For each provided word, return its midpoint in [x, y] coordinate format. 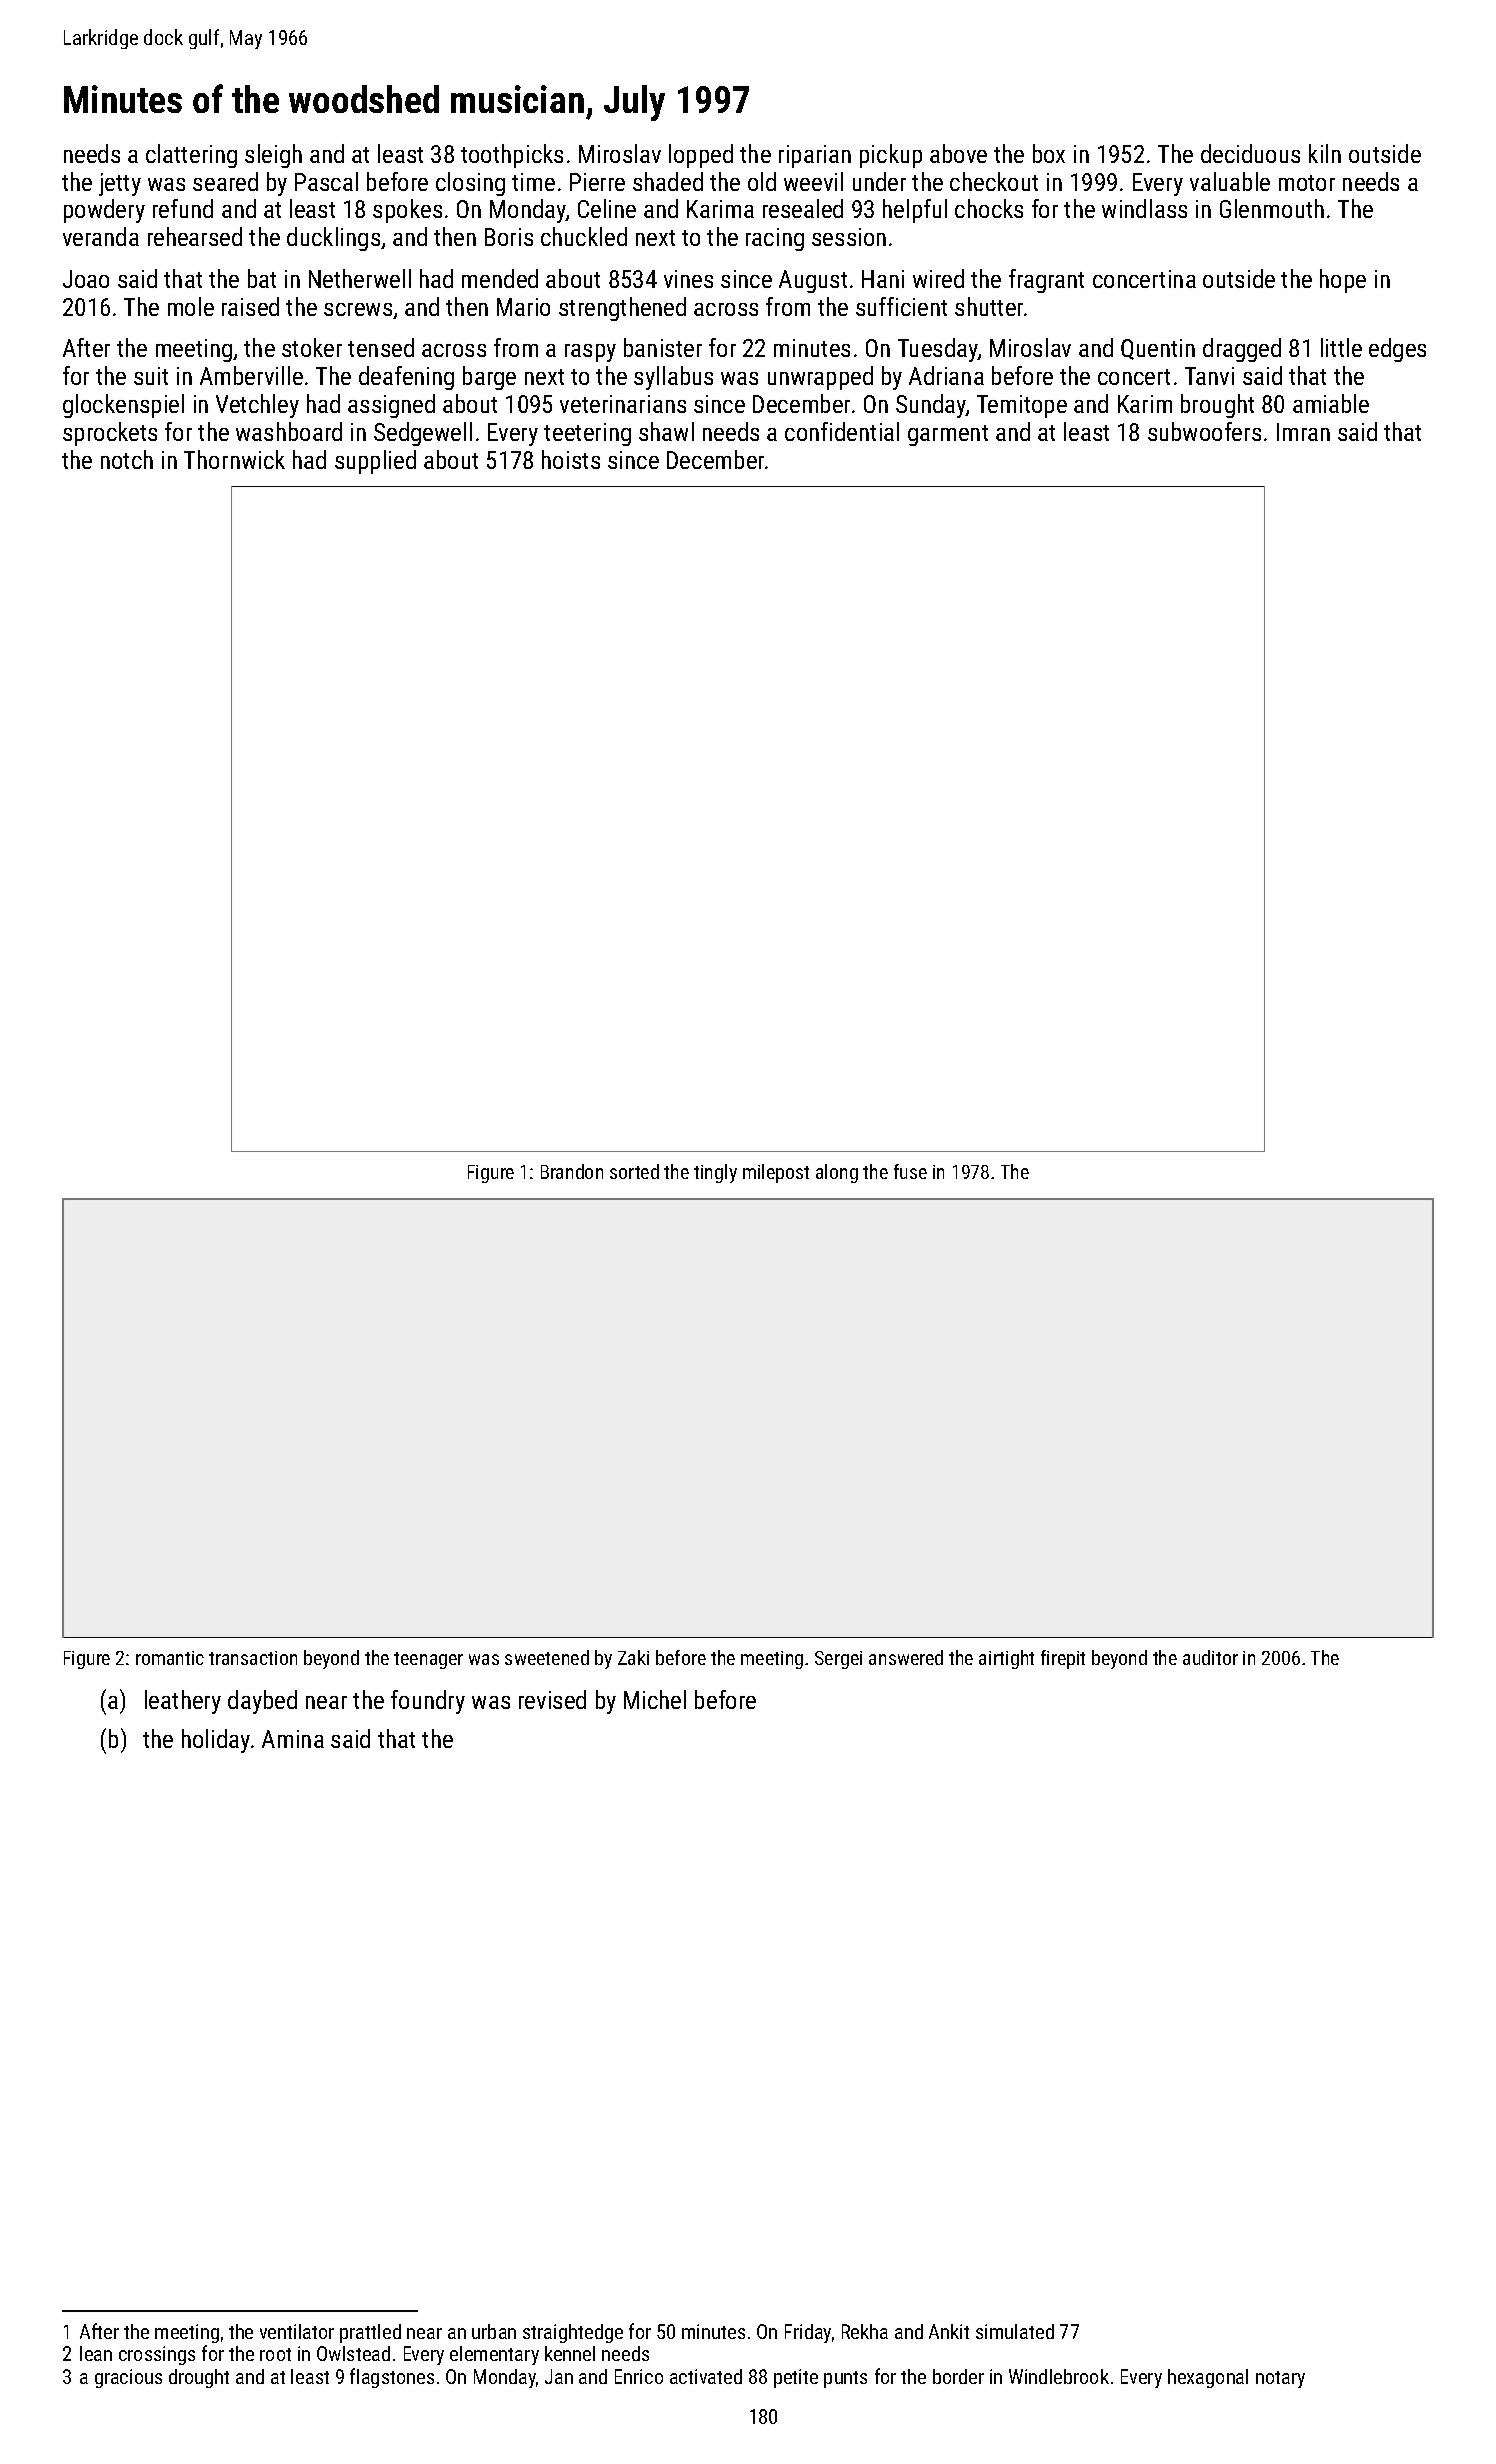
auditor [1210, 1657]
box [1049, 153]
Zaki [633, 1657]
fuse [910, 1171]
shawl [666, 431]
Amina [293, 1739]
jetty [120, 184]
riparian [815, 156]
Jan [559, 2376]
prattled [370, 2333]
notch [127, 459]
